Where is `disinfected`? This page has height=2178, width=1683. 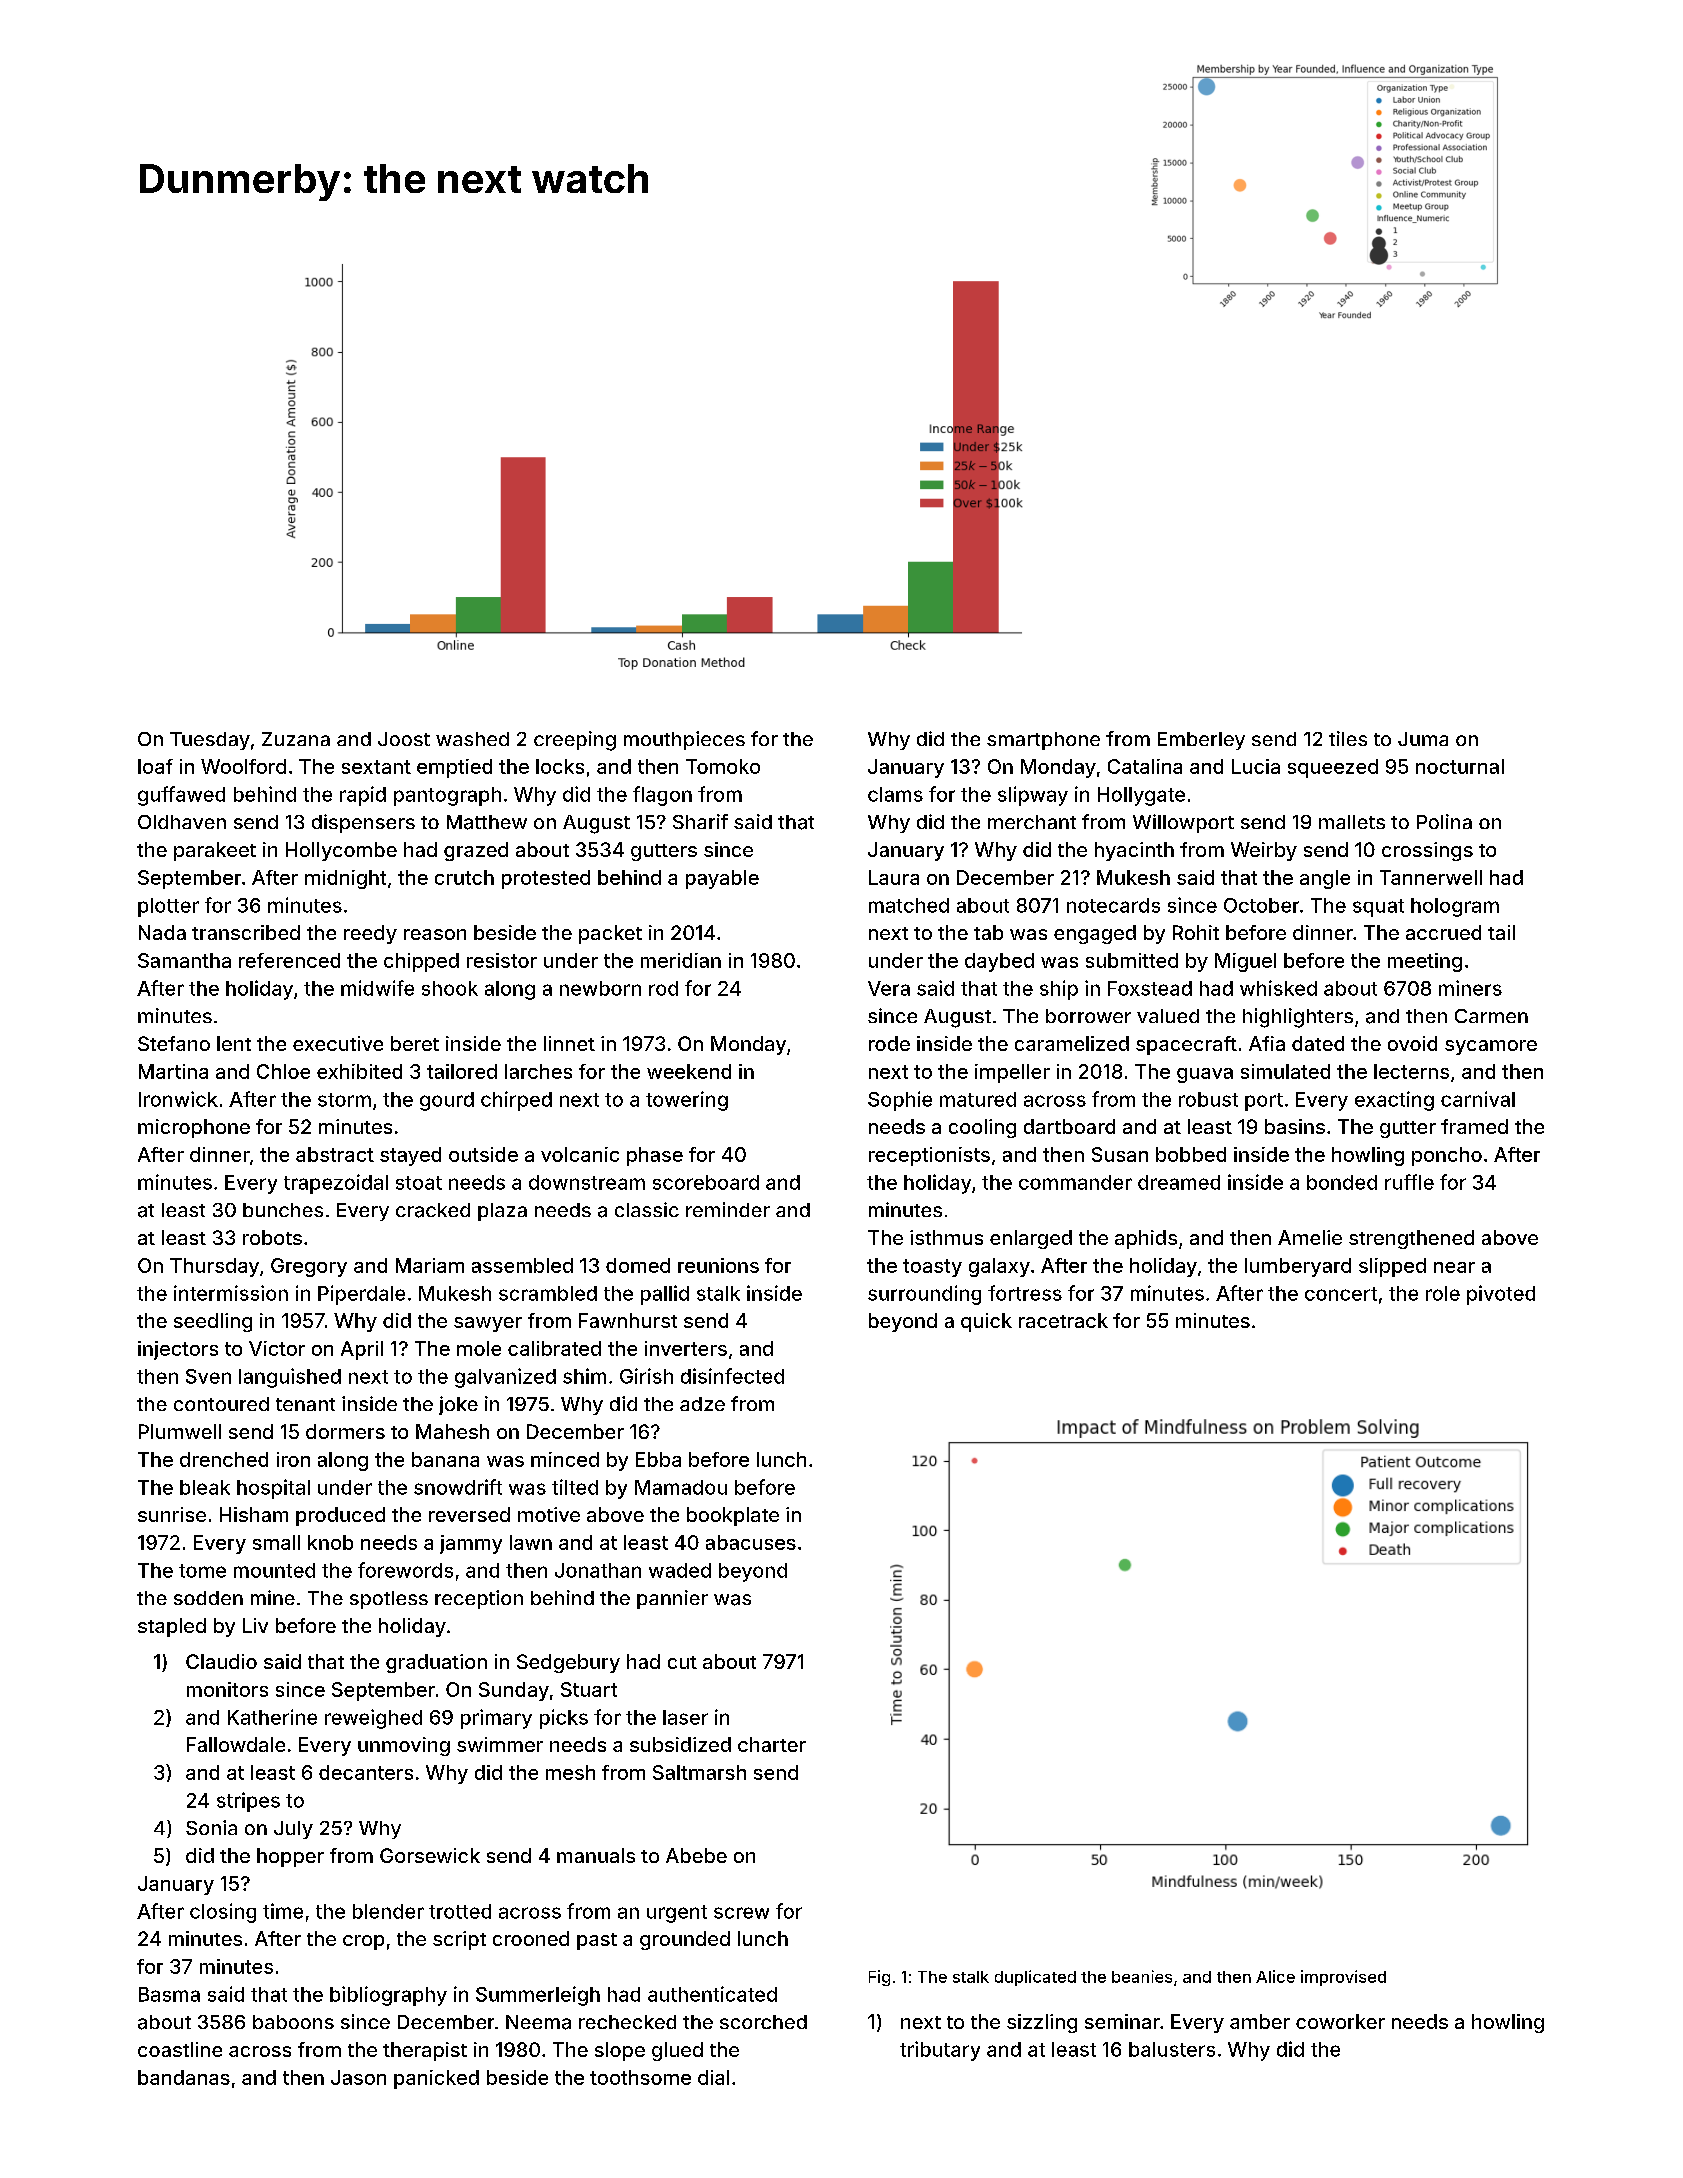 disinfected is located at coordinates (732, 1376).
